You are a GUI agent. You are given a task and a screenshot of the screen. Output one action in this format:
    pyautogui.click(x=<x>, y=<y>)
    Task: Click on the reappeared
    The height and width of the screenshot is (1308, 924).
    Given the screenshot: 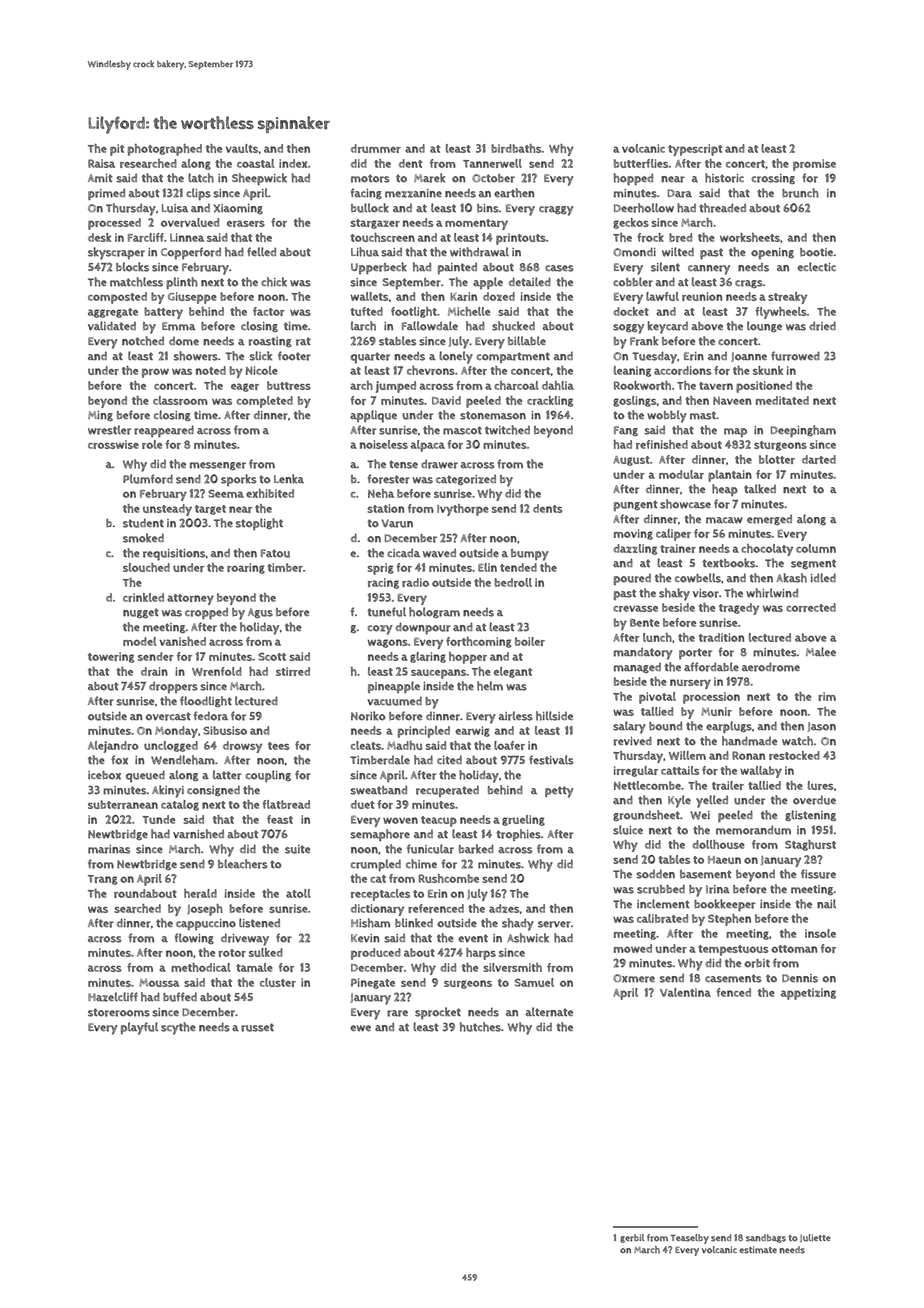 What is the action you would take?
    pyautogui.click(x=164, y=431)
